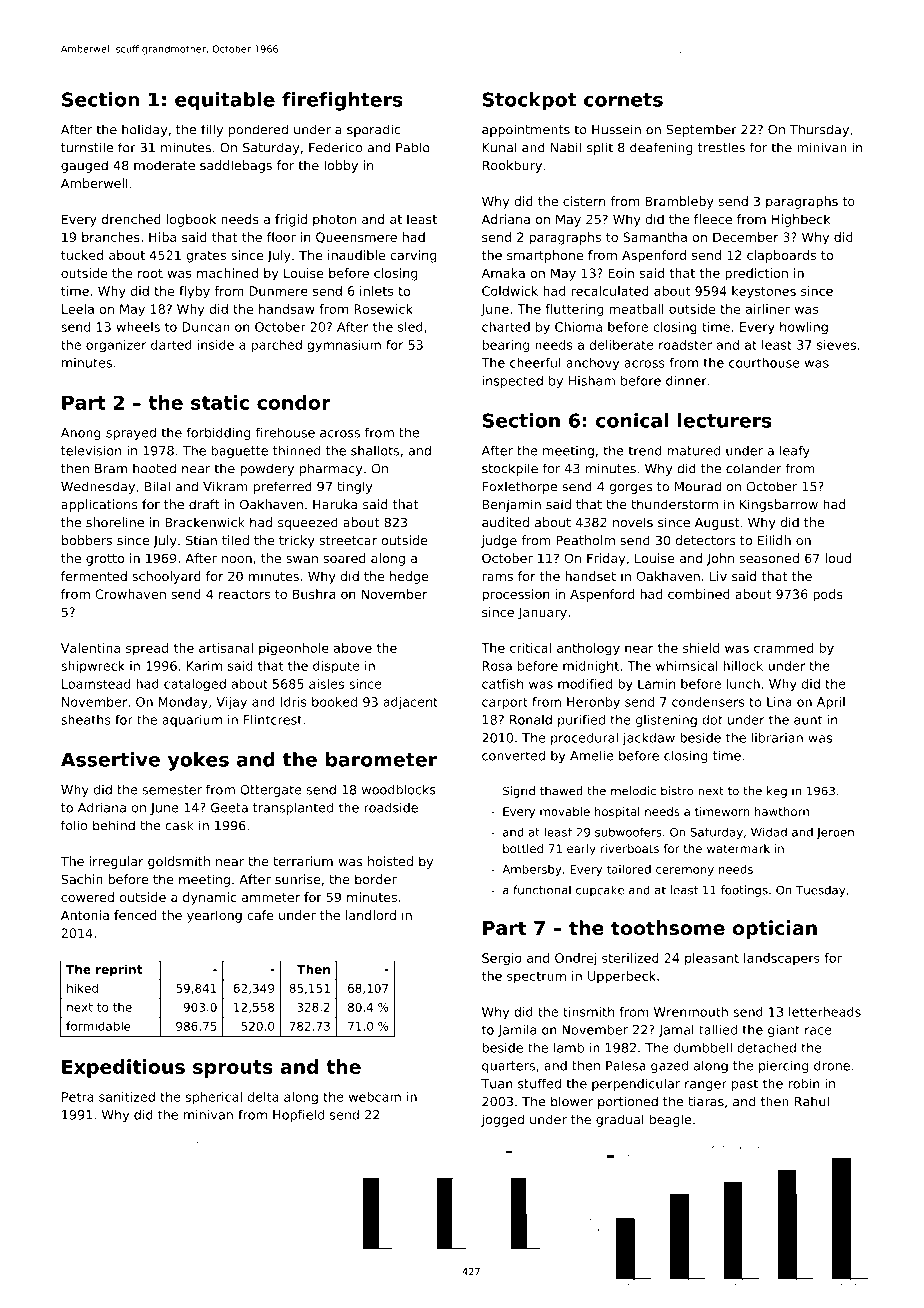 The height and width of the screenshot is (1308, 924). What do you see at coordinates (623, 100) in the screenshot?
I see `cornets` at bounding box center [623, 100].
